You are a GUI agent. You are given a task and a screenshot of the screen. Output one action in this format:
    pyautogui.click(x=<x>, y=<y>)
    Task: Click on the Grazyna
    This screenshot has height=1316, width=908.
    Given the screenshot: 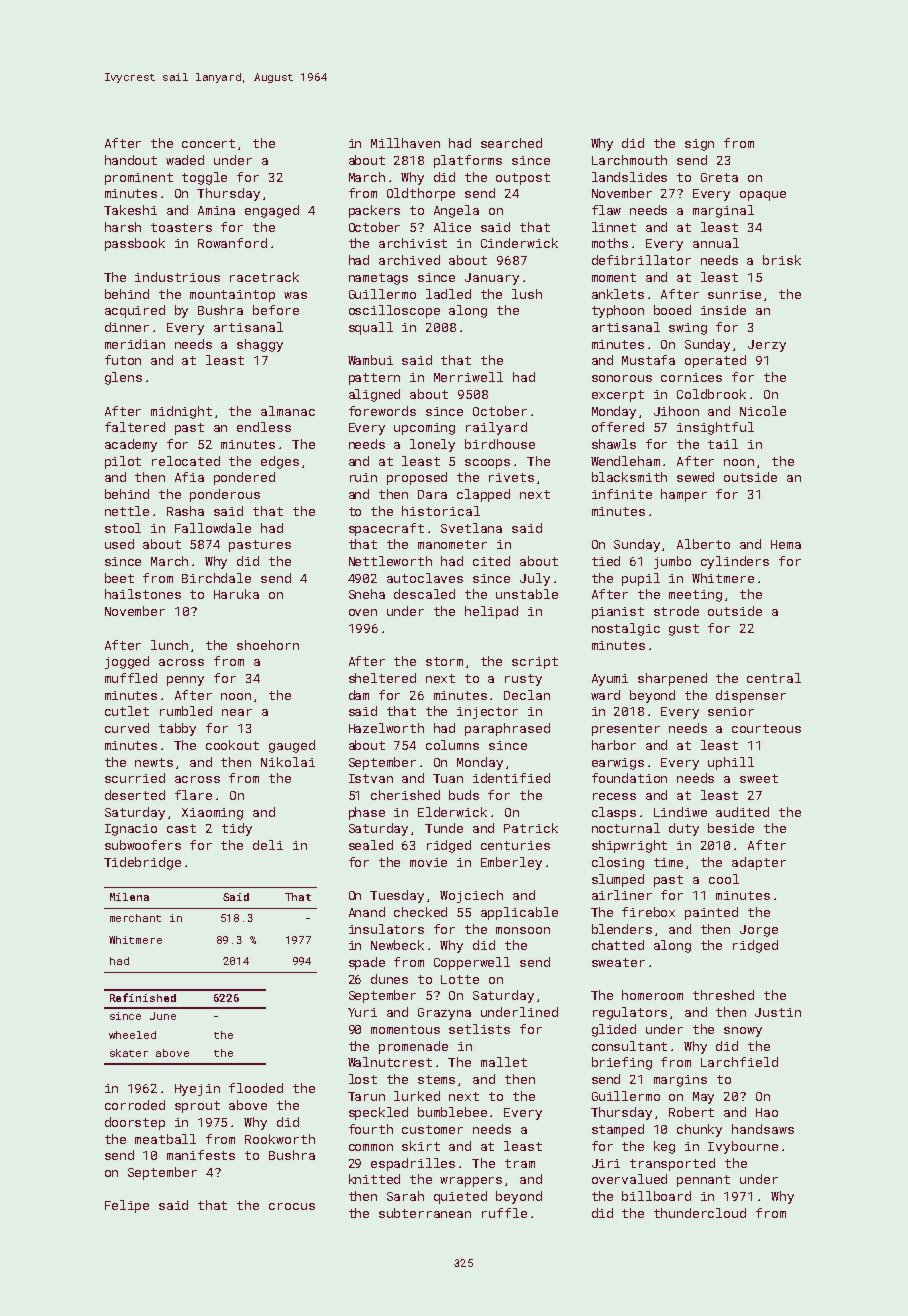 What is the action you would take?
    pyautogui.click(x=444, y=1014)
